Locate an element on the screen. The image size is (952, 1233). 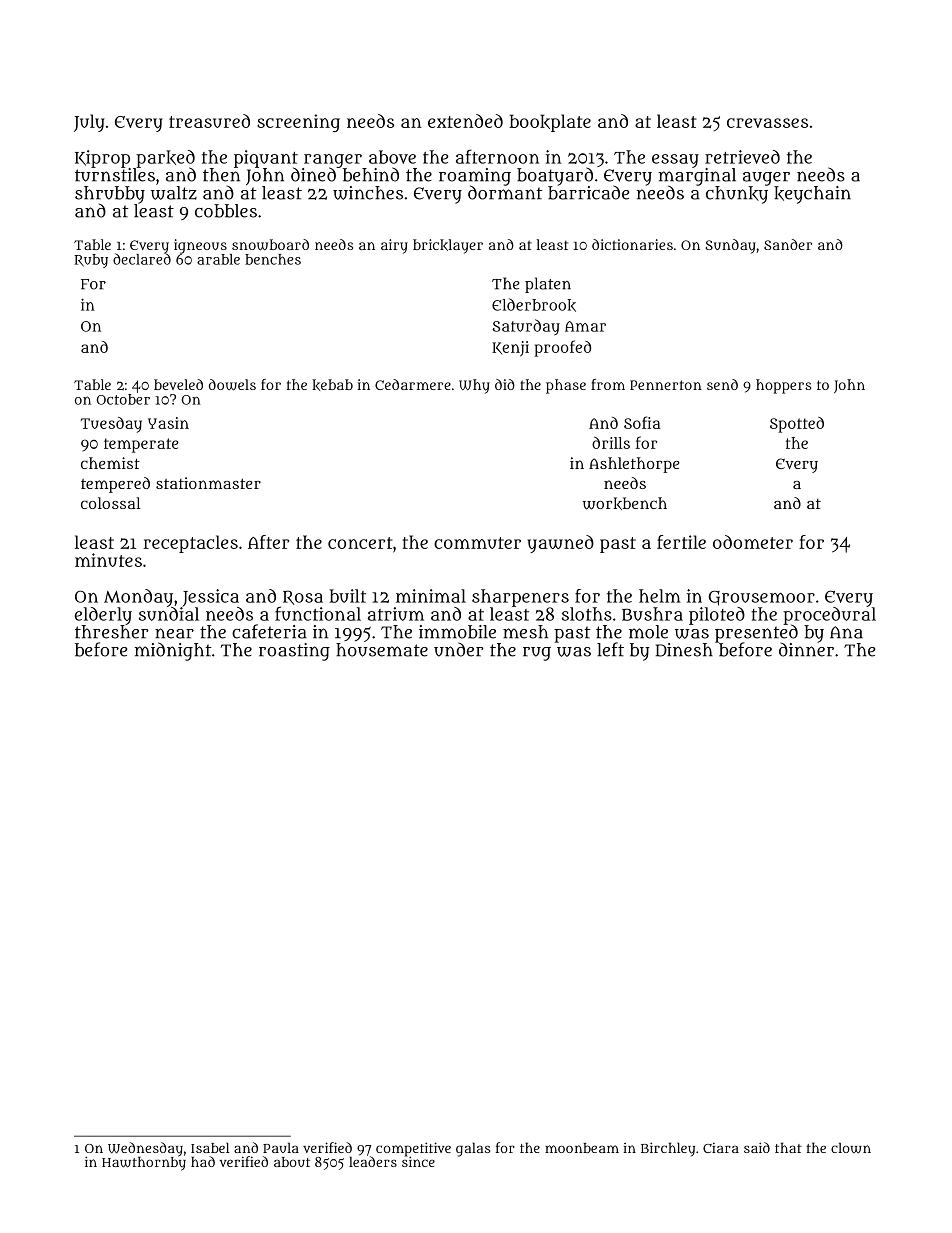
clown is located at coordinates (851, 1148).
